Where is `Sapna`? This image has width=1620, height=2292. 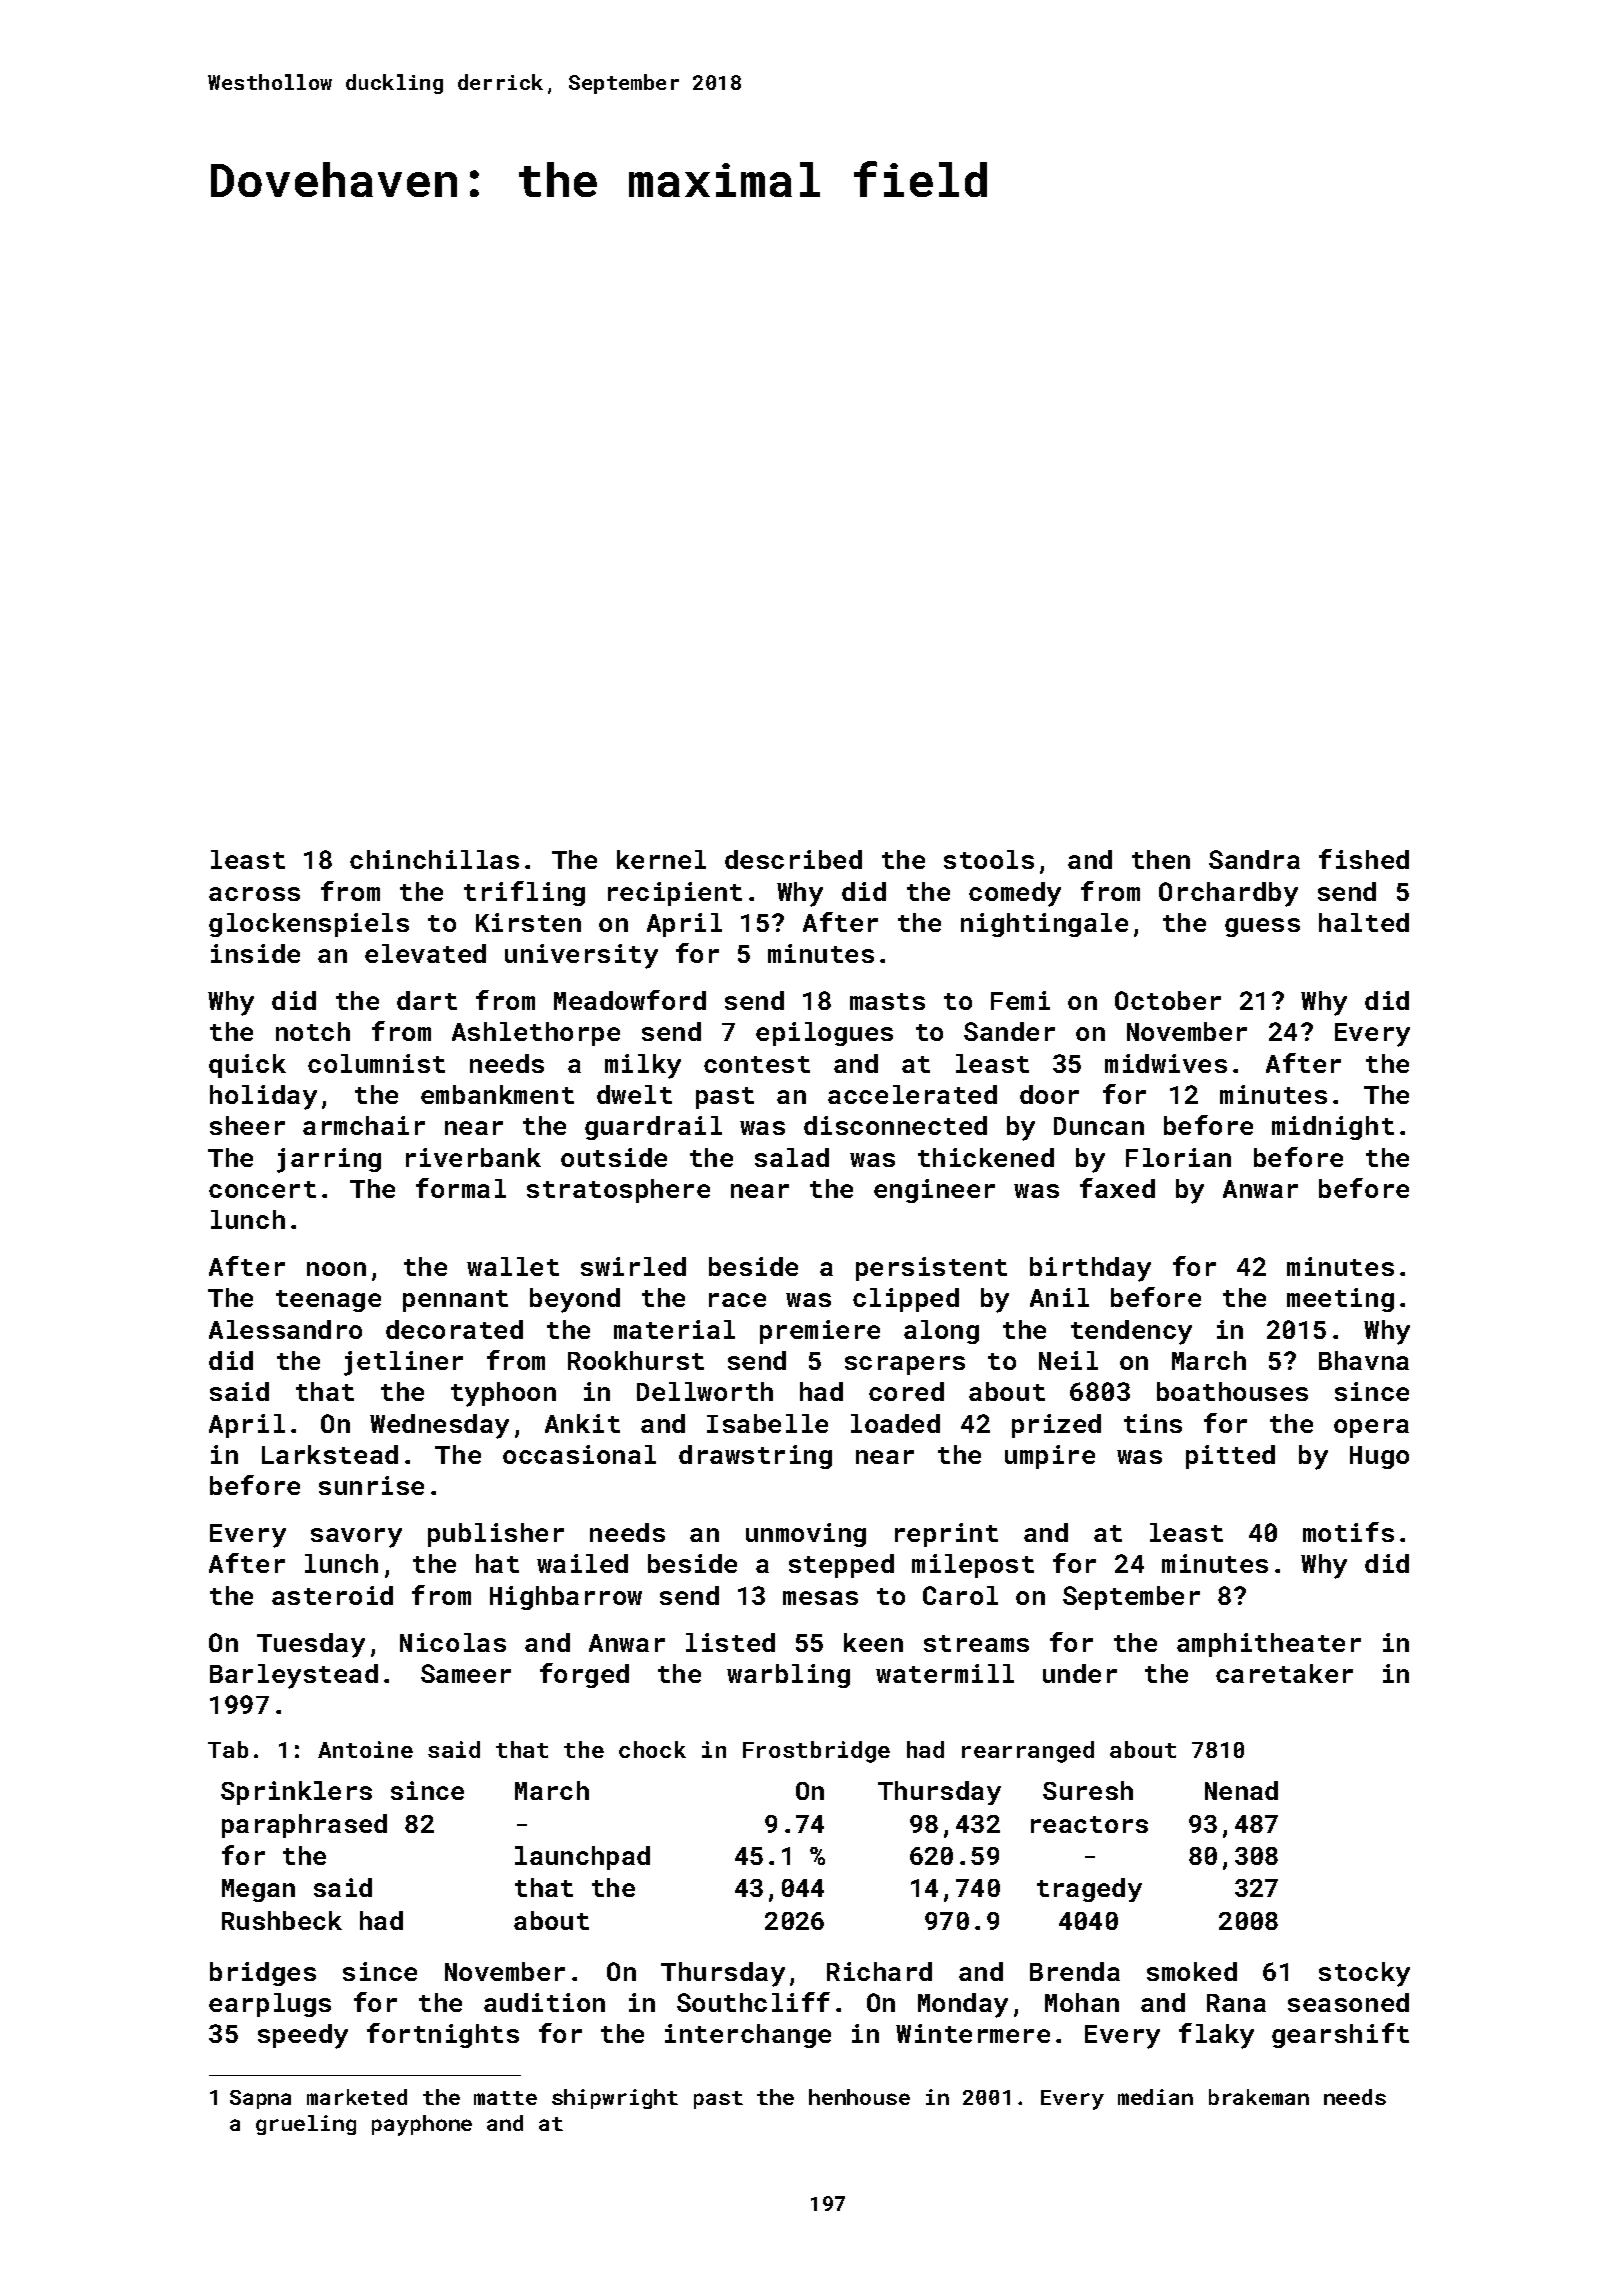 Sapna is located at coordinates (260, 2099).
